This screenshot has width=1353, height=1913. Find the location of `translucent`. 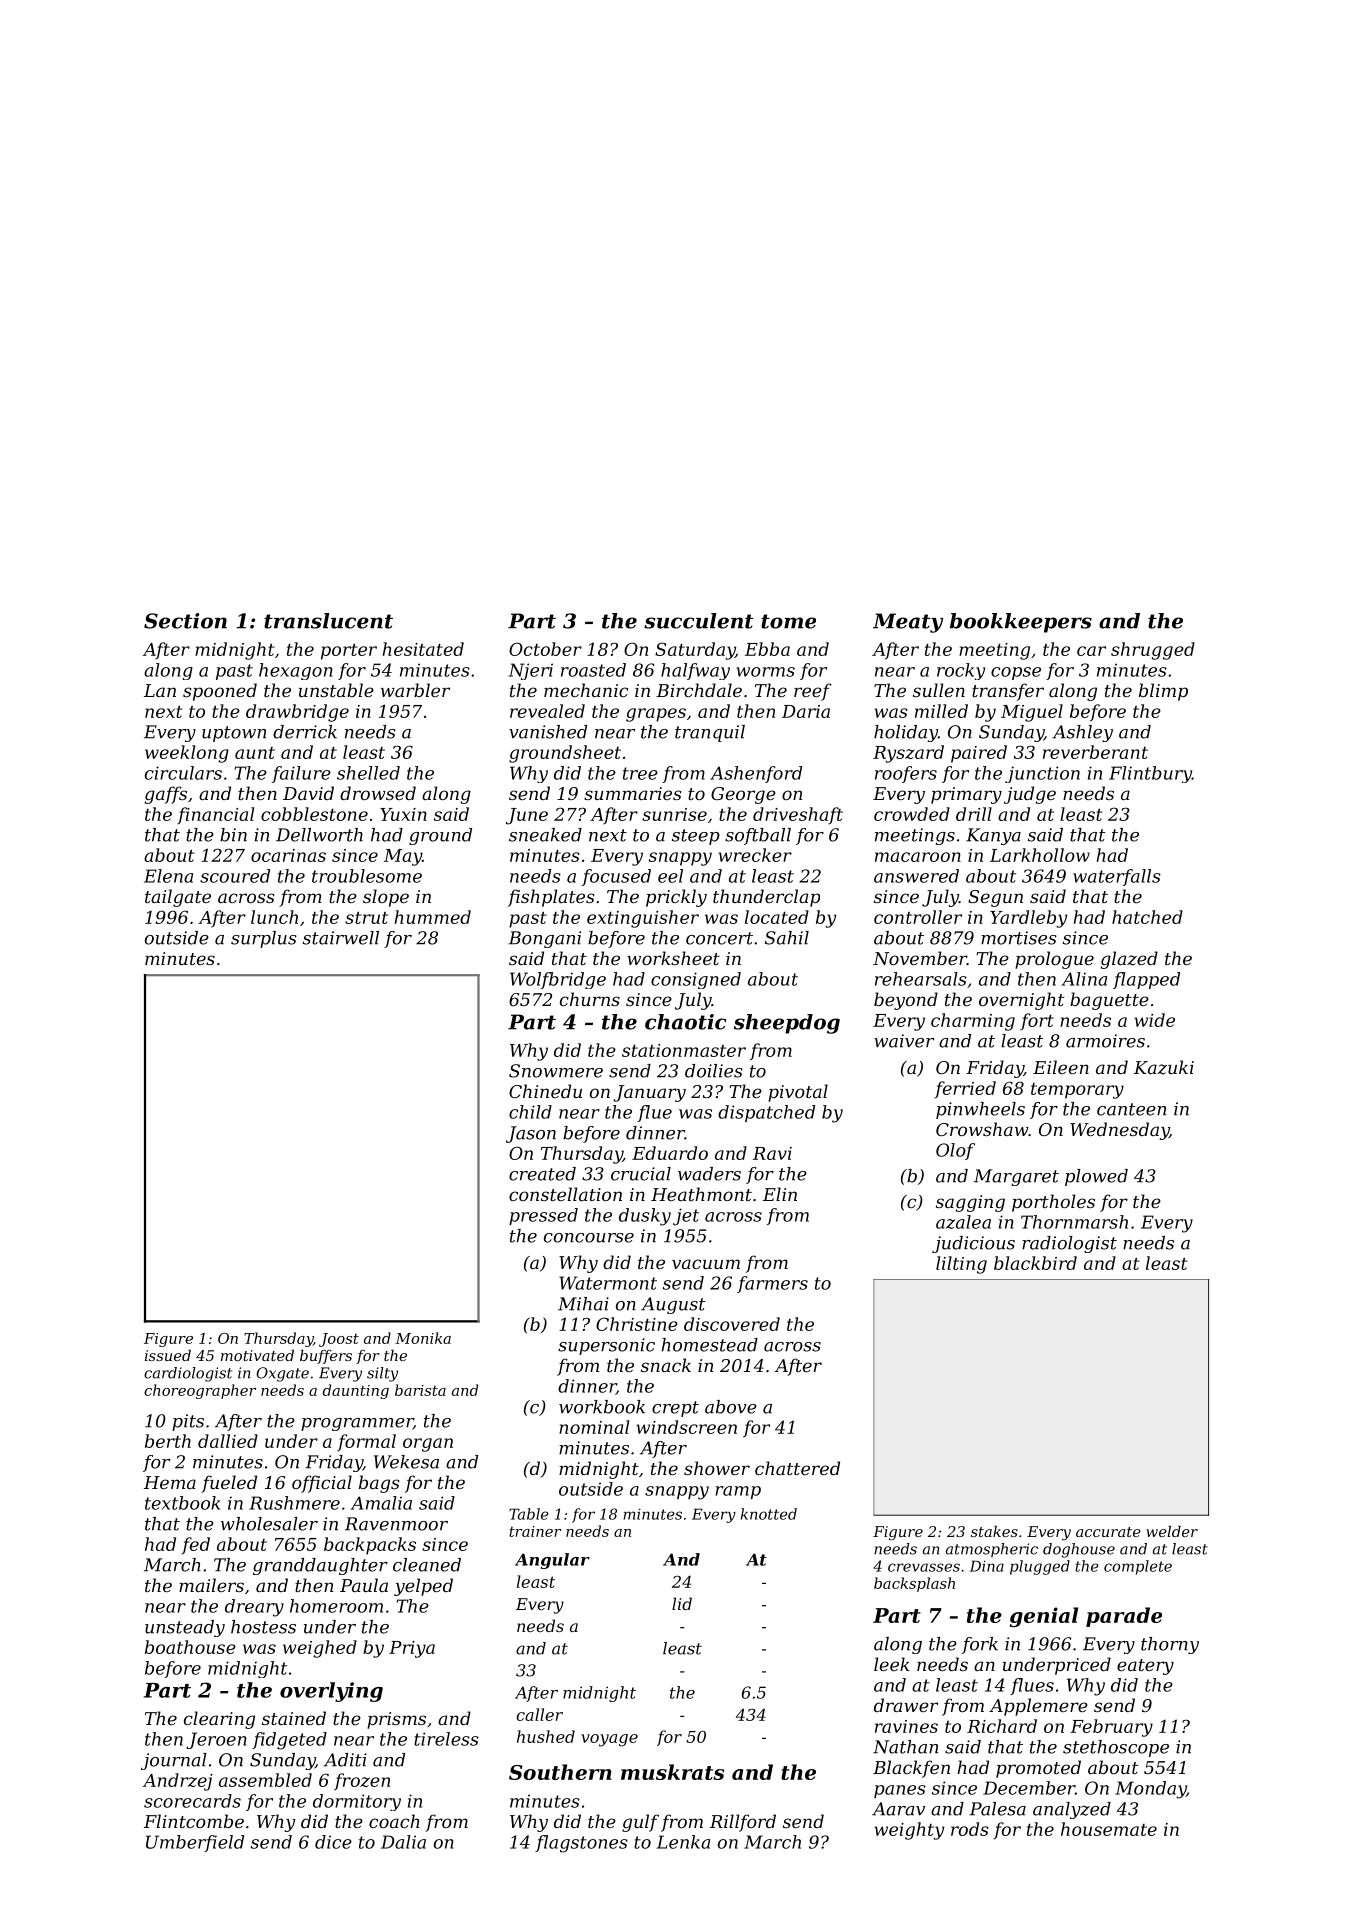

translucent is located at coordinates (328, 621).
